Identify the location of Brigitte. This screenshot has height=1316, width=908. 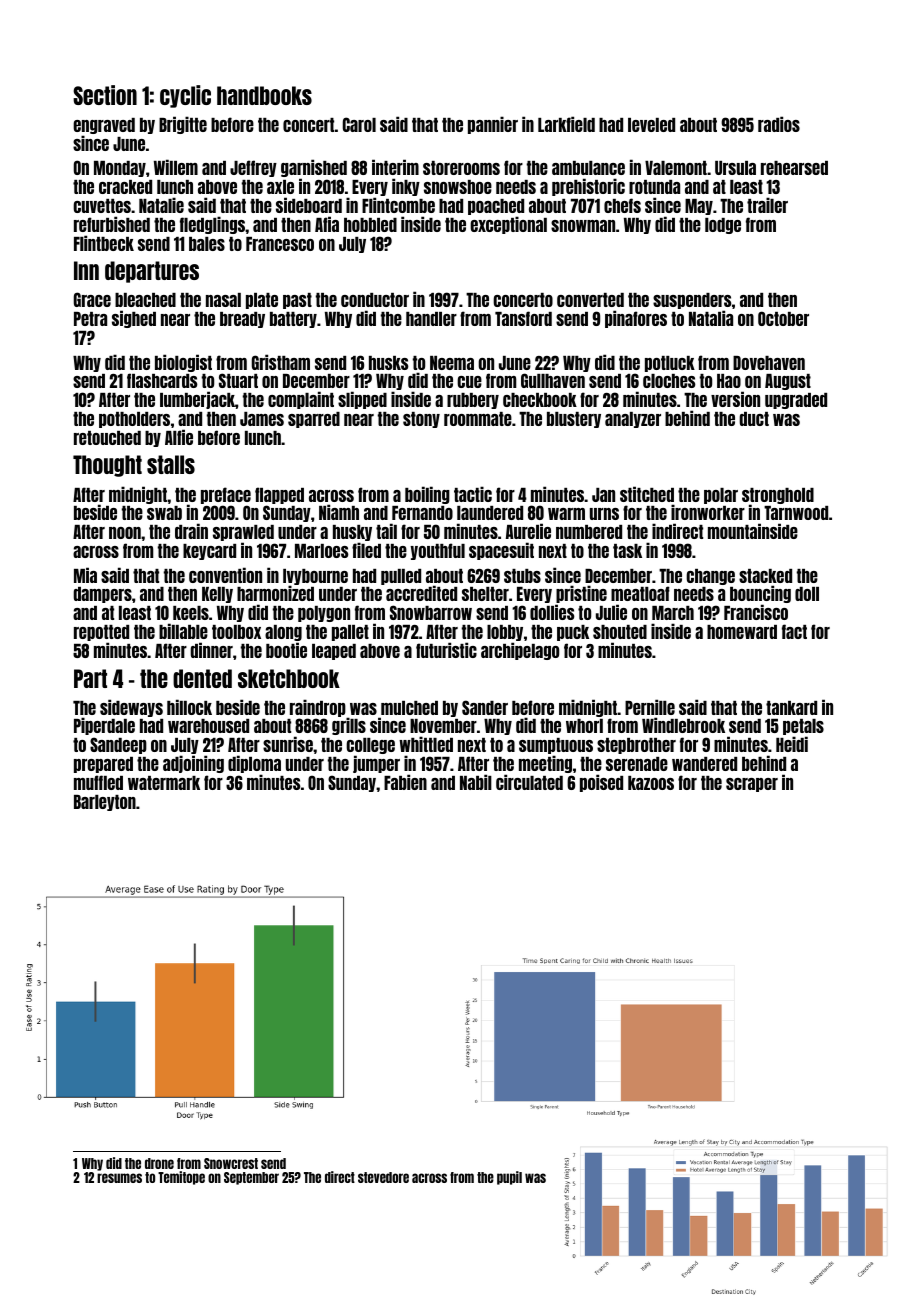
(183, 125).
